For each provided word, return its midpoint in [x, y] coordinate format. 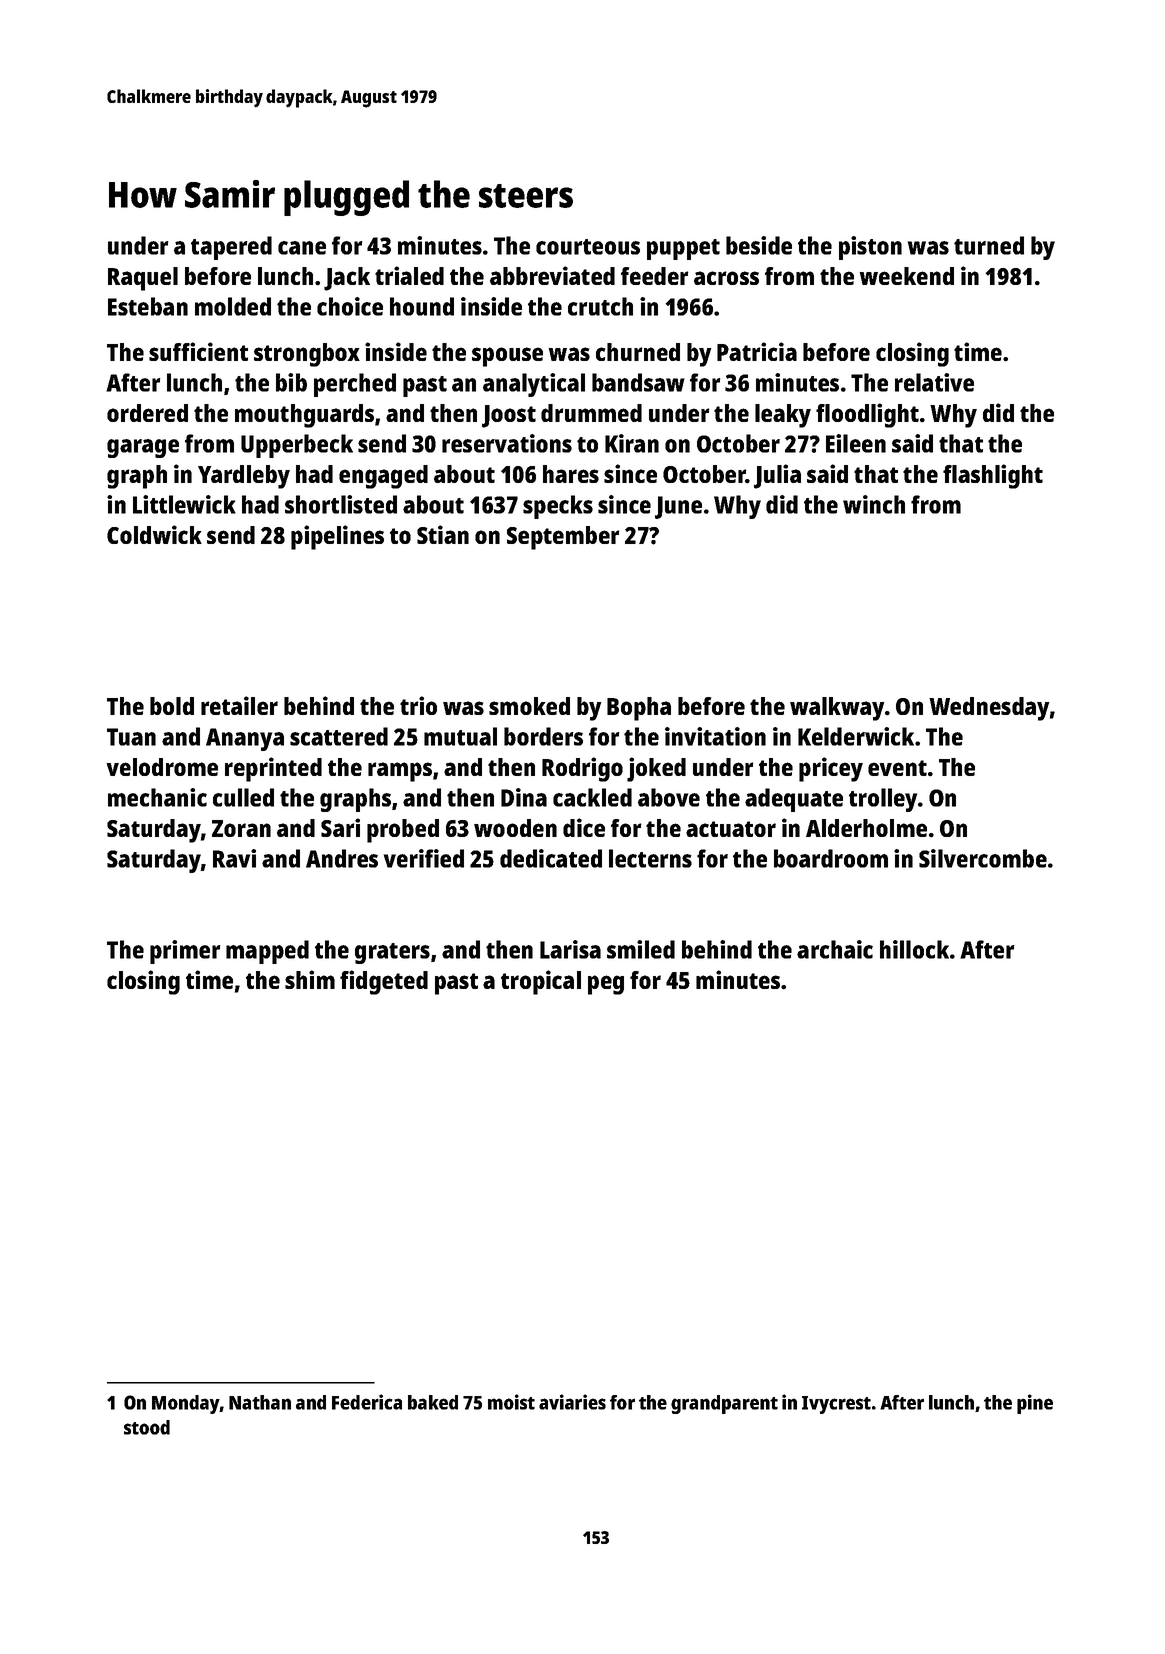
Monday [186, 1404]
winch [874, 504]
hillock [914, 949]
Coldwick [154, 534]
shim [310, 979]
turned [989, 245]
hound [422, 306]
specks [558, 507]
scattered [339, 736]
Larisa [570, 949]
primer [185, 952]
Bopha [639, 709]
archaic [835, 949]
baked [433, 1402]
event [897, 768]
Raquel [143, 279]
